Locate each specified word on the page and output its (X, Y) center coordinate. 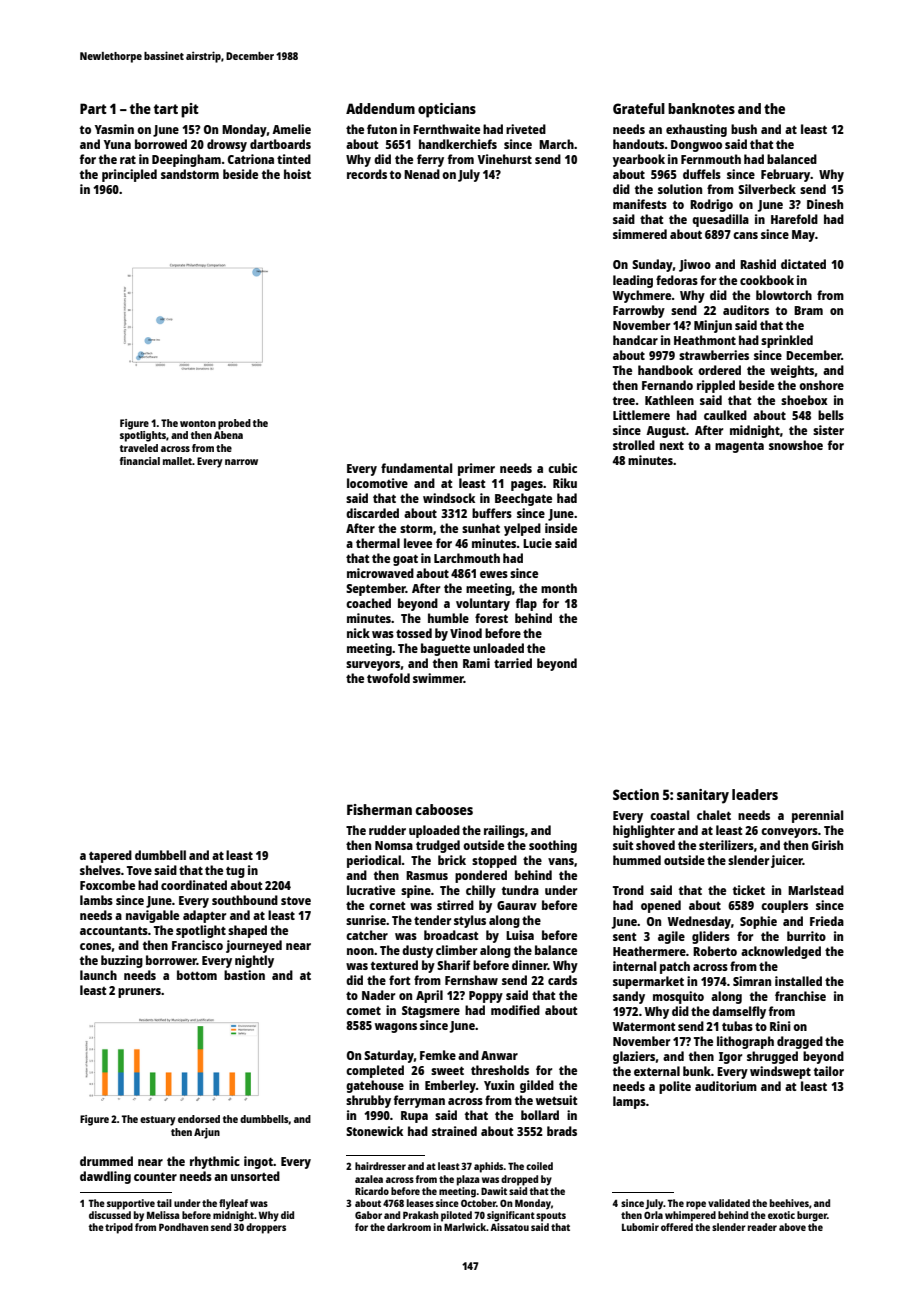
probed (234, 424)
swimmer (438, 678)
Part (93, 108)
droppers (266, 1228)
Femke (438, 1055)
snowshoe (796, 445)
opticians (447, 110)
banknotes (701, 108)
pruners (139, 993)
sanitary (703, 796)
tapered (110, 856)
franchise (800, 996)
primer (476, 469)
